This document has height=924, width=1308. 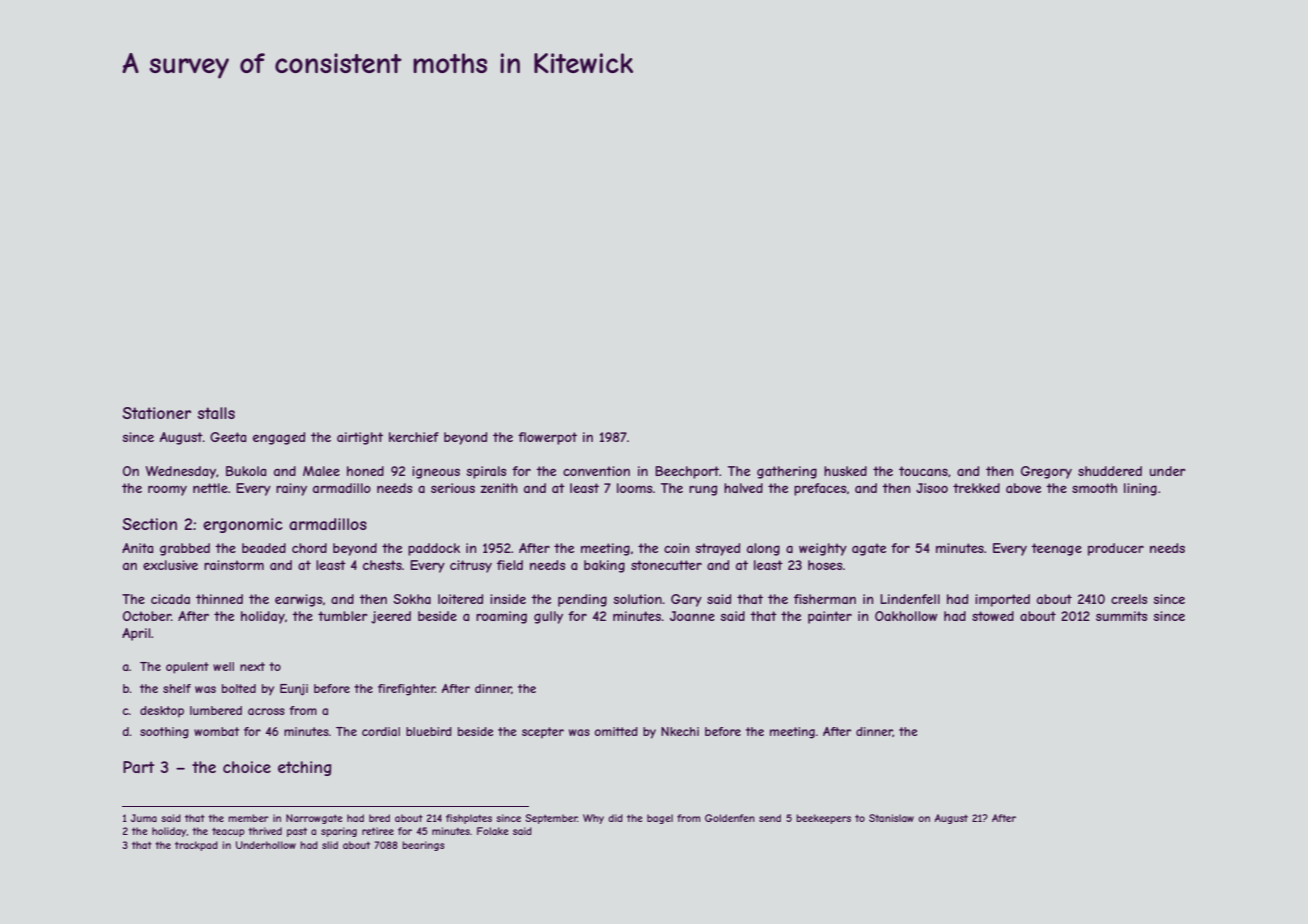 What do you see at coordinates (543, 733) in the document?
I see `scepter` at bounding box center [543, 733].
